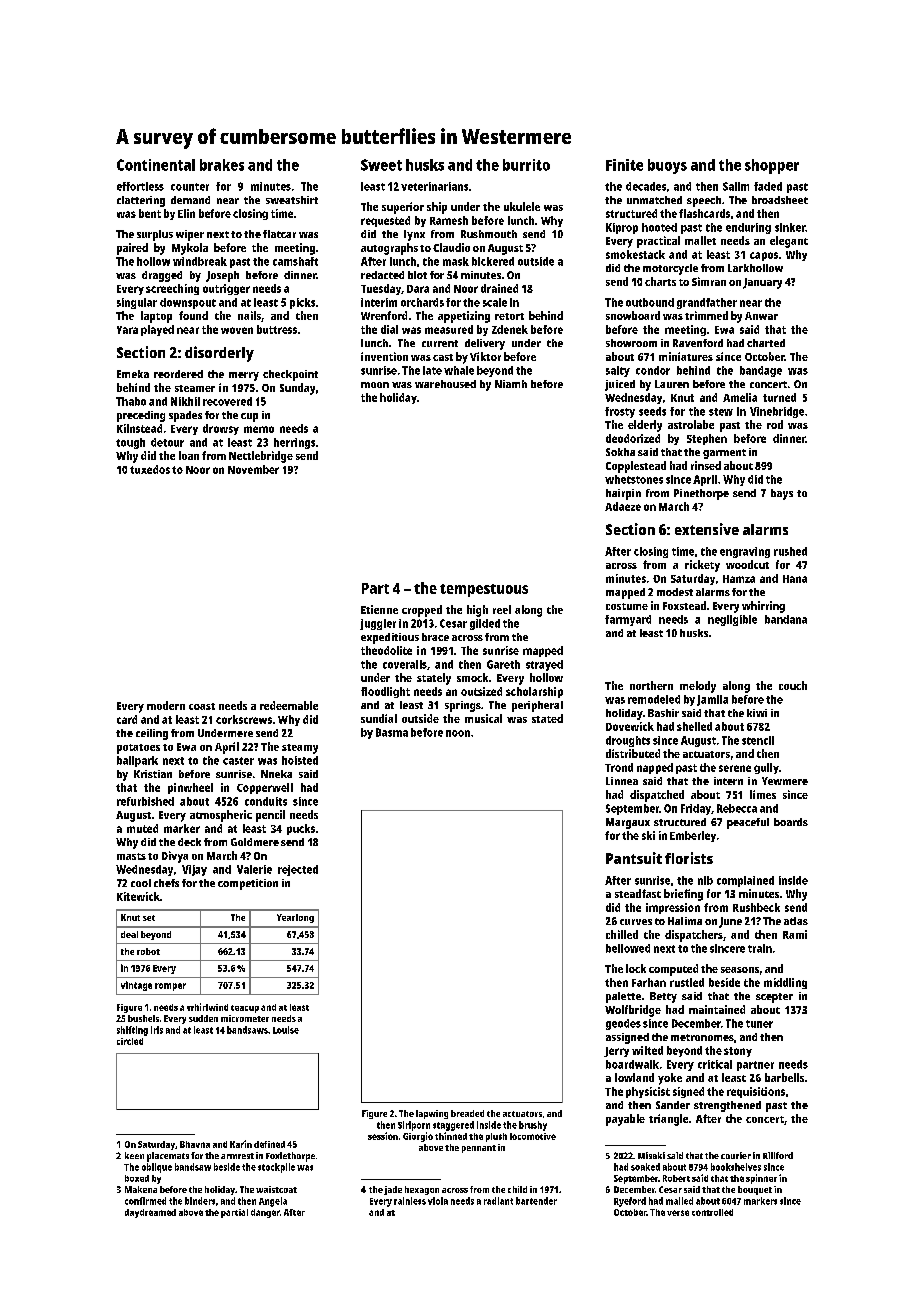 Image resolution: width=924 pixels, height=1308 pixels. Describe the element at coordinates (536, 1201) in the screenshot. I see `bartender` at that location.
